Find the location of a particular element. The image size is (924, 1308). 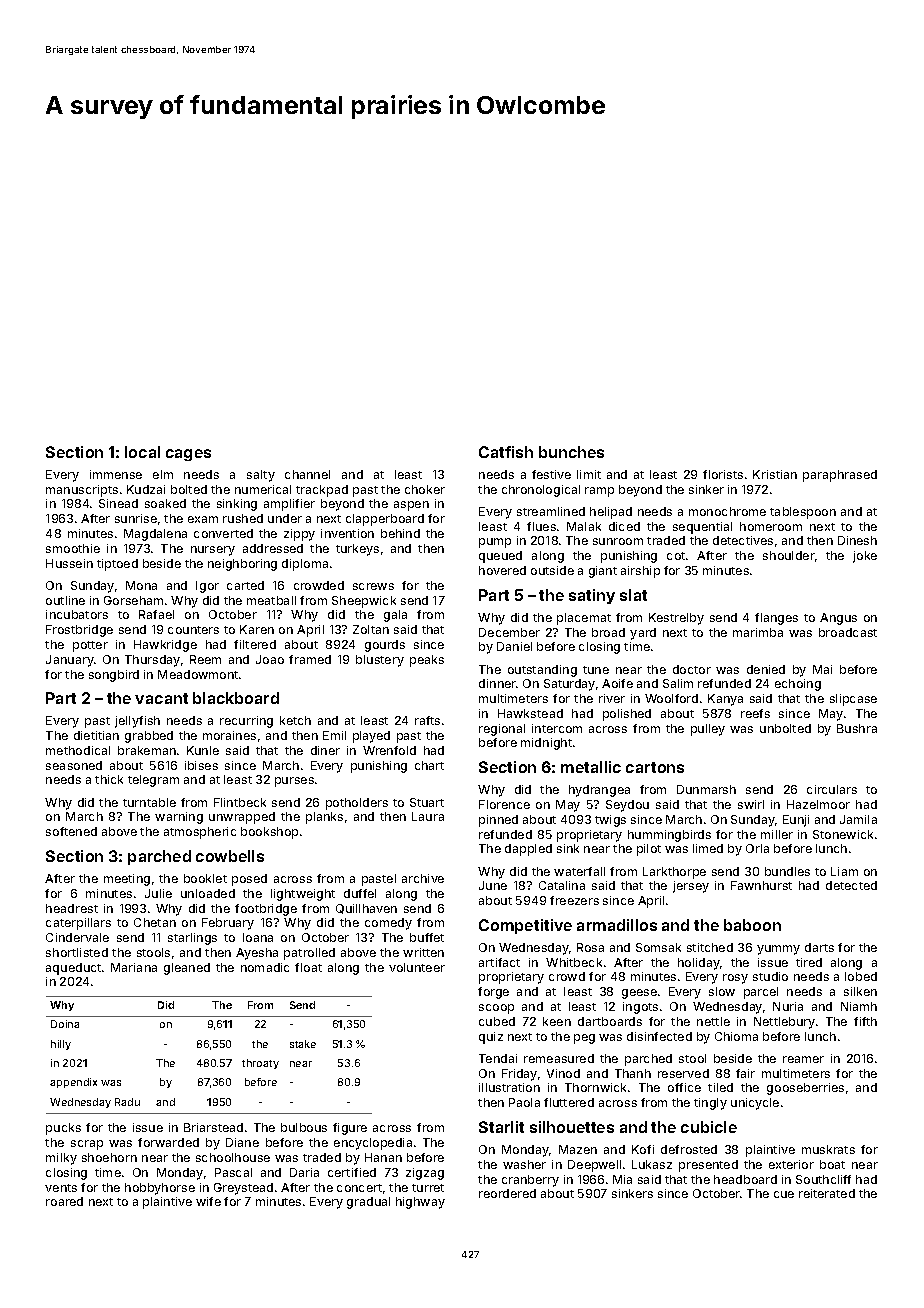

songbird is located at coordinates (114, 676).
